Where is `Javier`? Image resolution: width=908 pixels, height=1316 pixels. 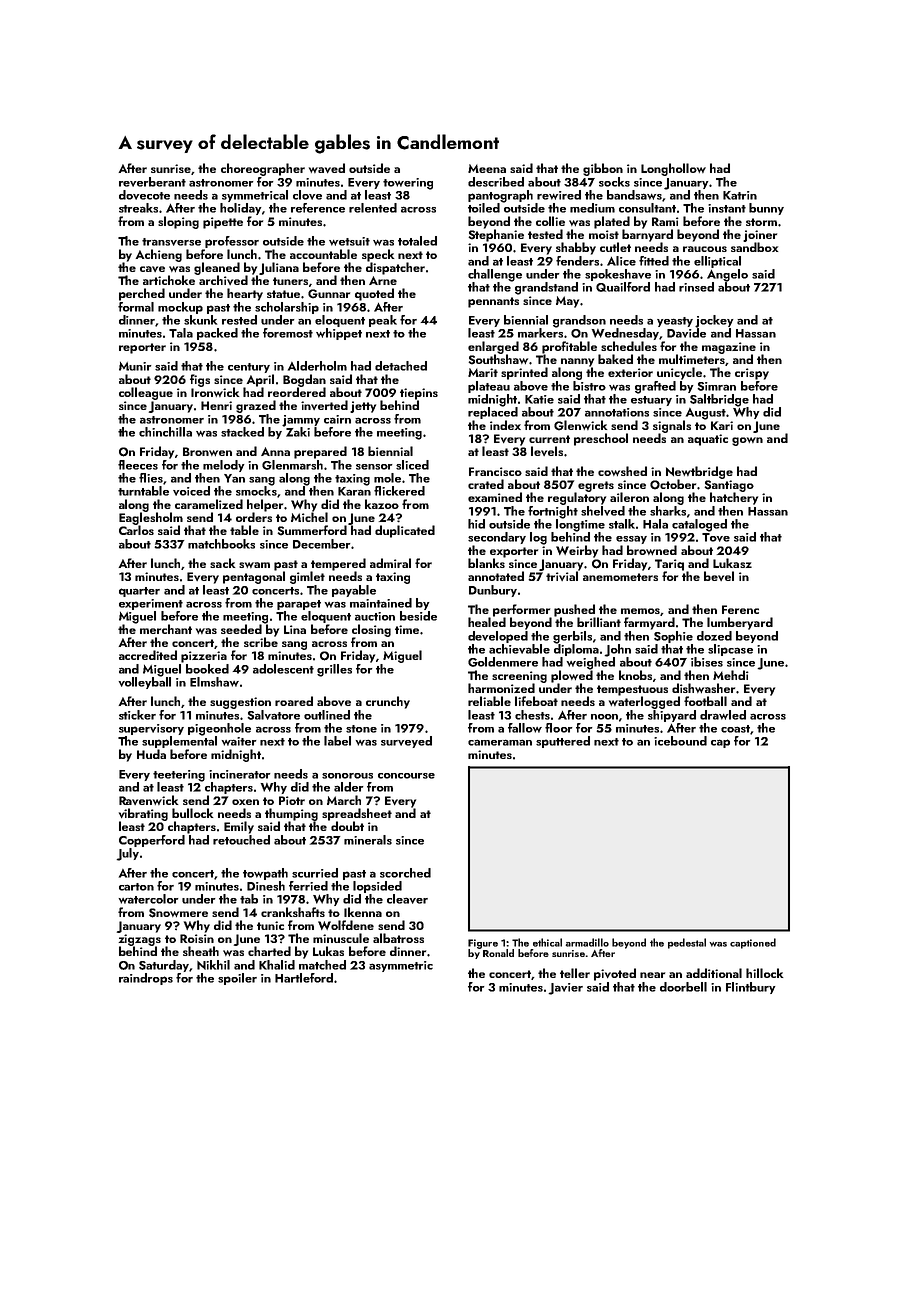 Javier is located at coordinates (566, 989).
